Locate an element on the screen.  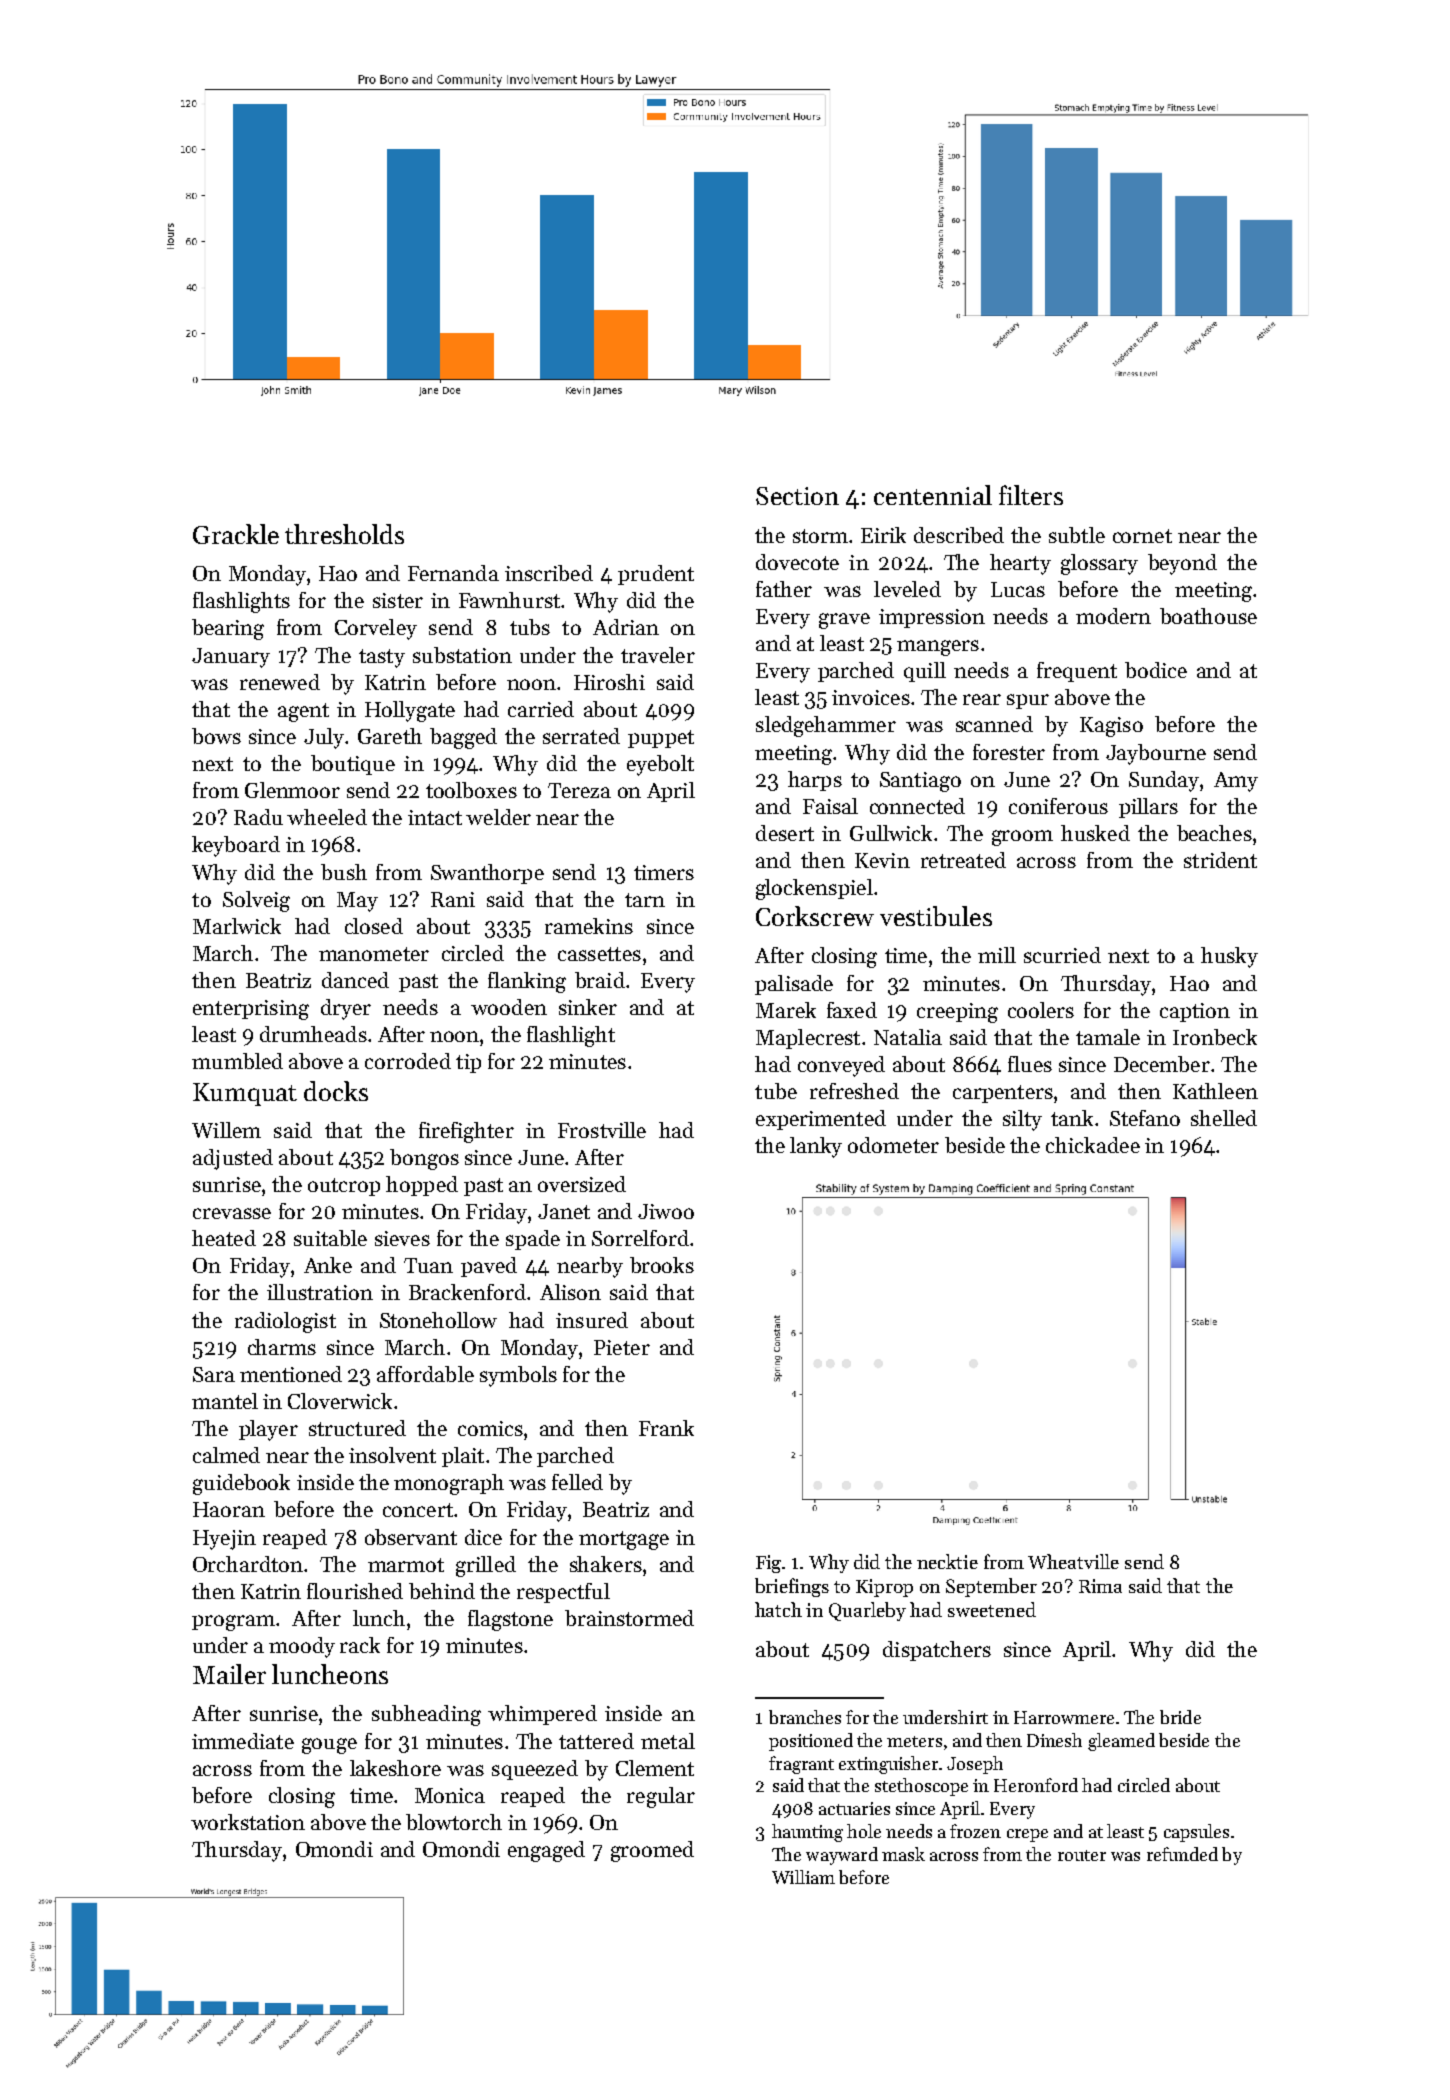
palisade is located at coordinates (794, 985).
